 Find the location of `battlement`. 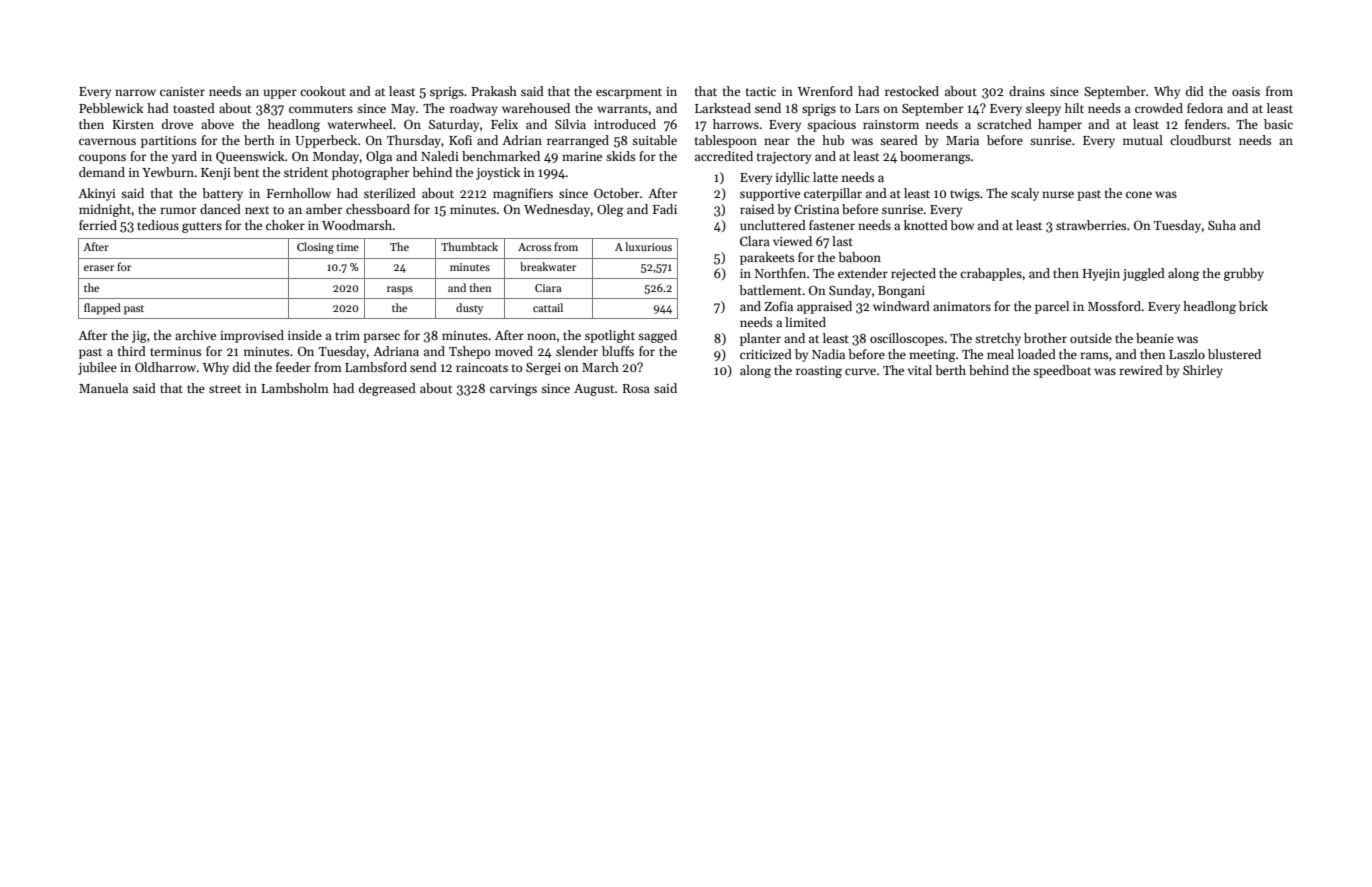

battlement is located at coordinates (770, 290).
